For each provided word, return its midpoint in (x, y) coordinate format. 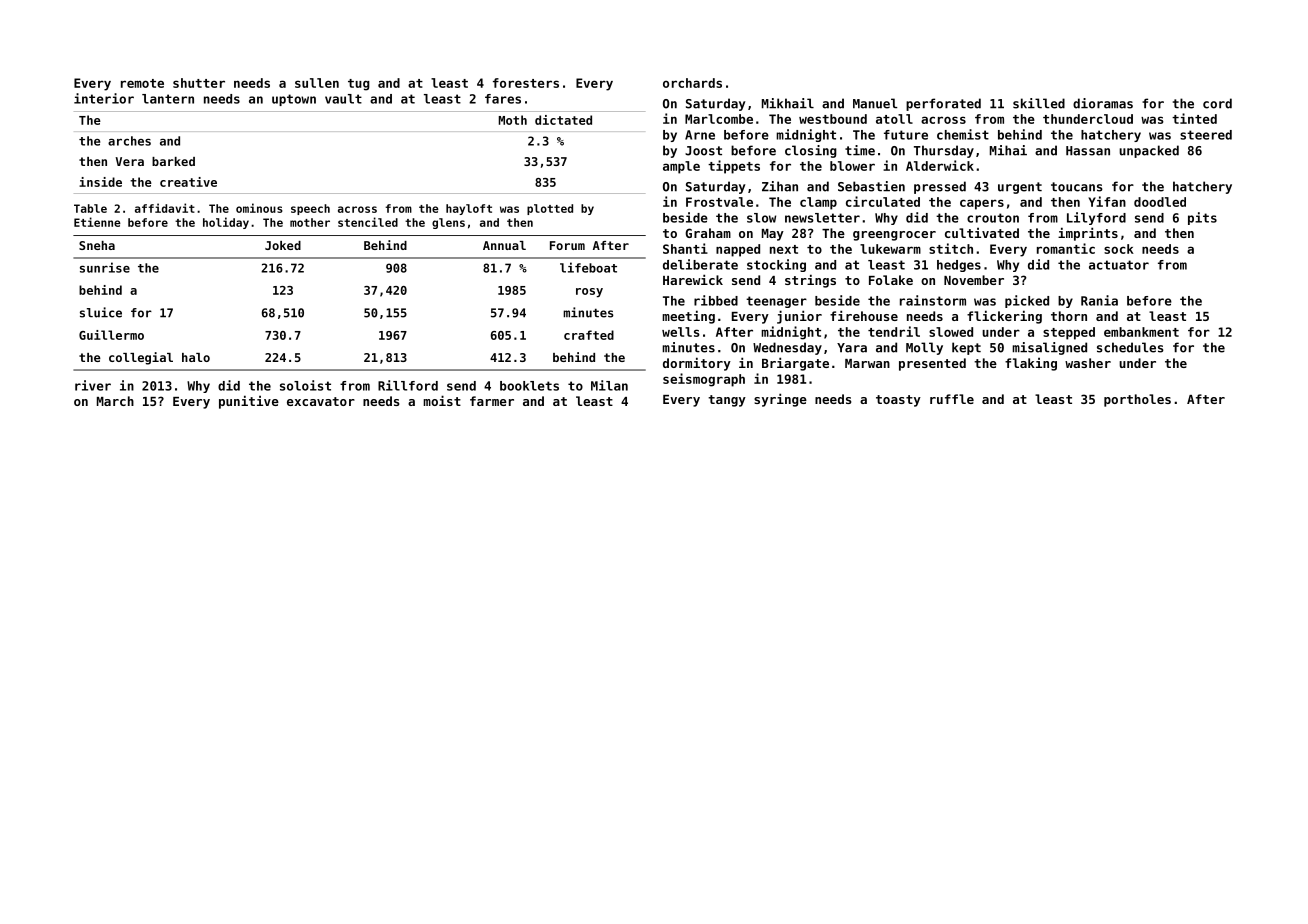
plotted (550, 209)
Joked (283, 245)
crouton (993, 218)
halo (196, 357)
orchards (692, 83)
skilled (1039, 103)
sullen (317, 83)
